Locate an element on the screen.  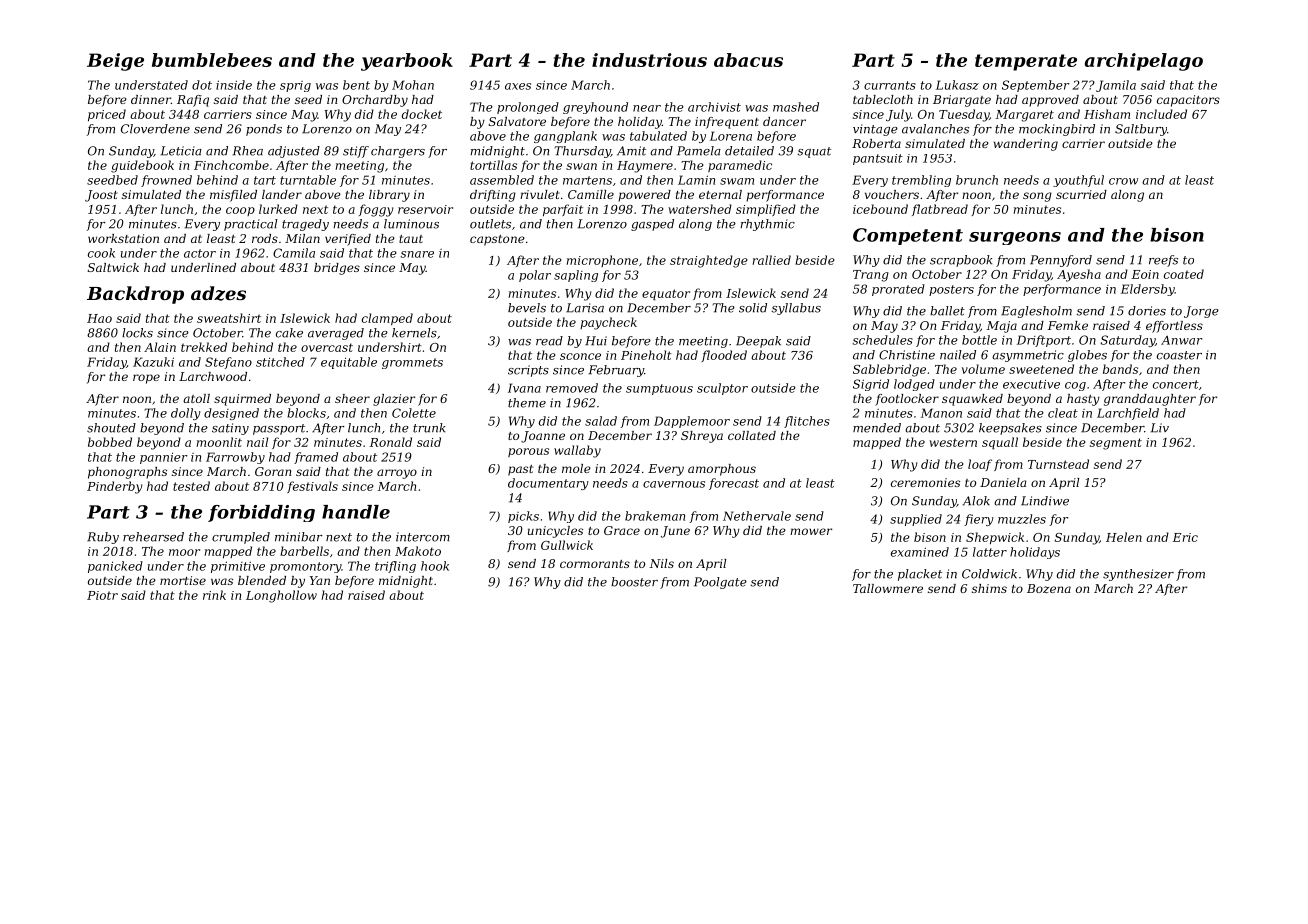
Haymere is located at coordinates (645, 167).
